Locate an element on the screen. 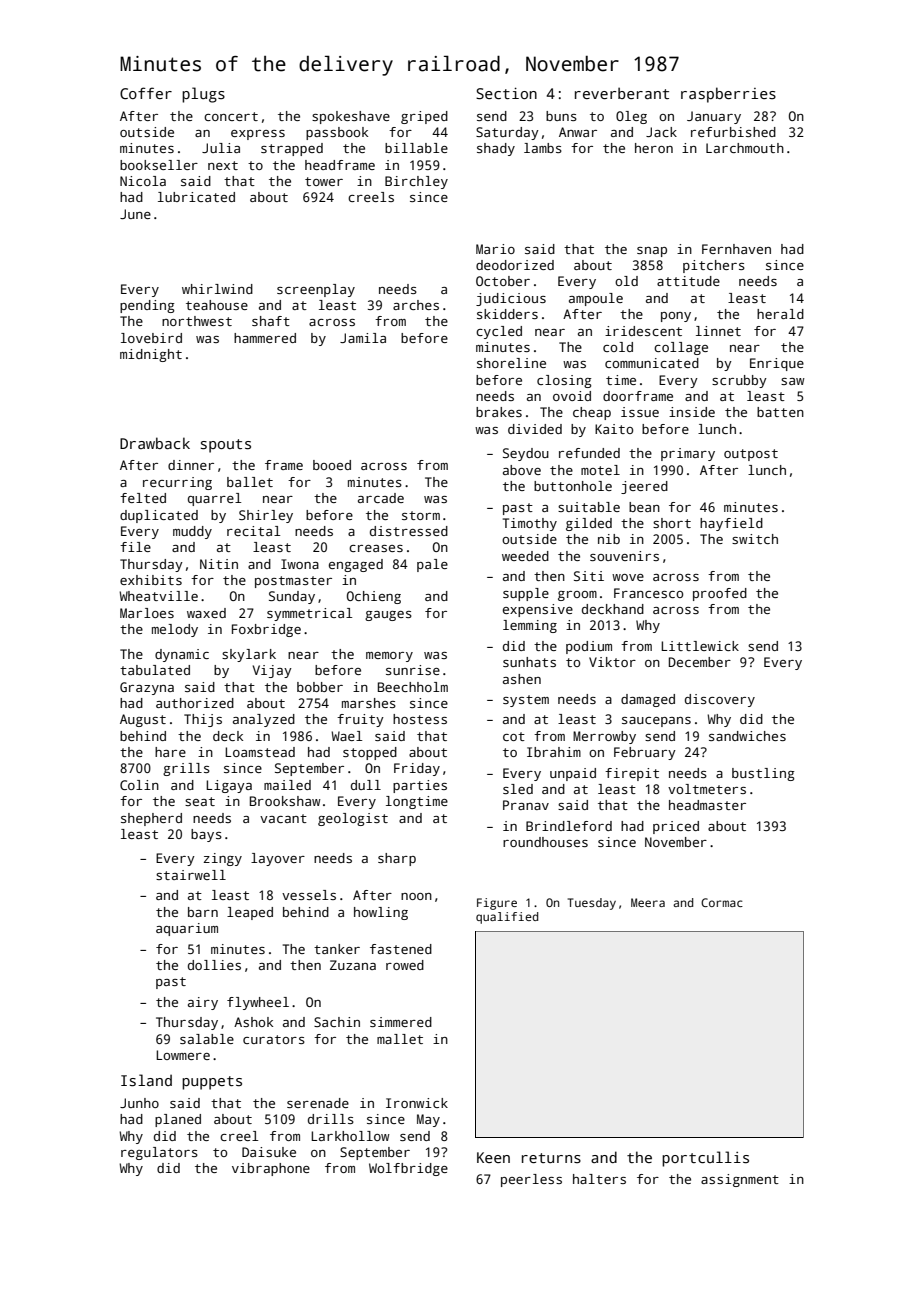  sandwiches is located at coordinates (747, 736).
